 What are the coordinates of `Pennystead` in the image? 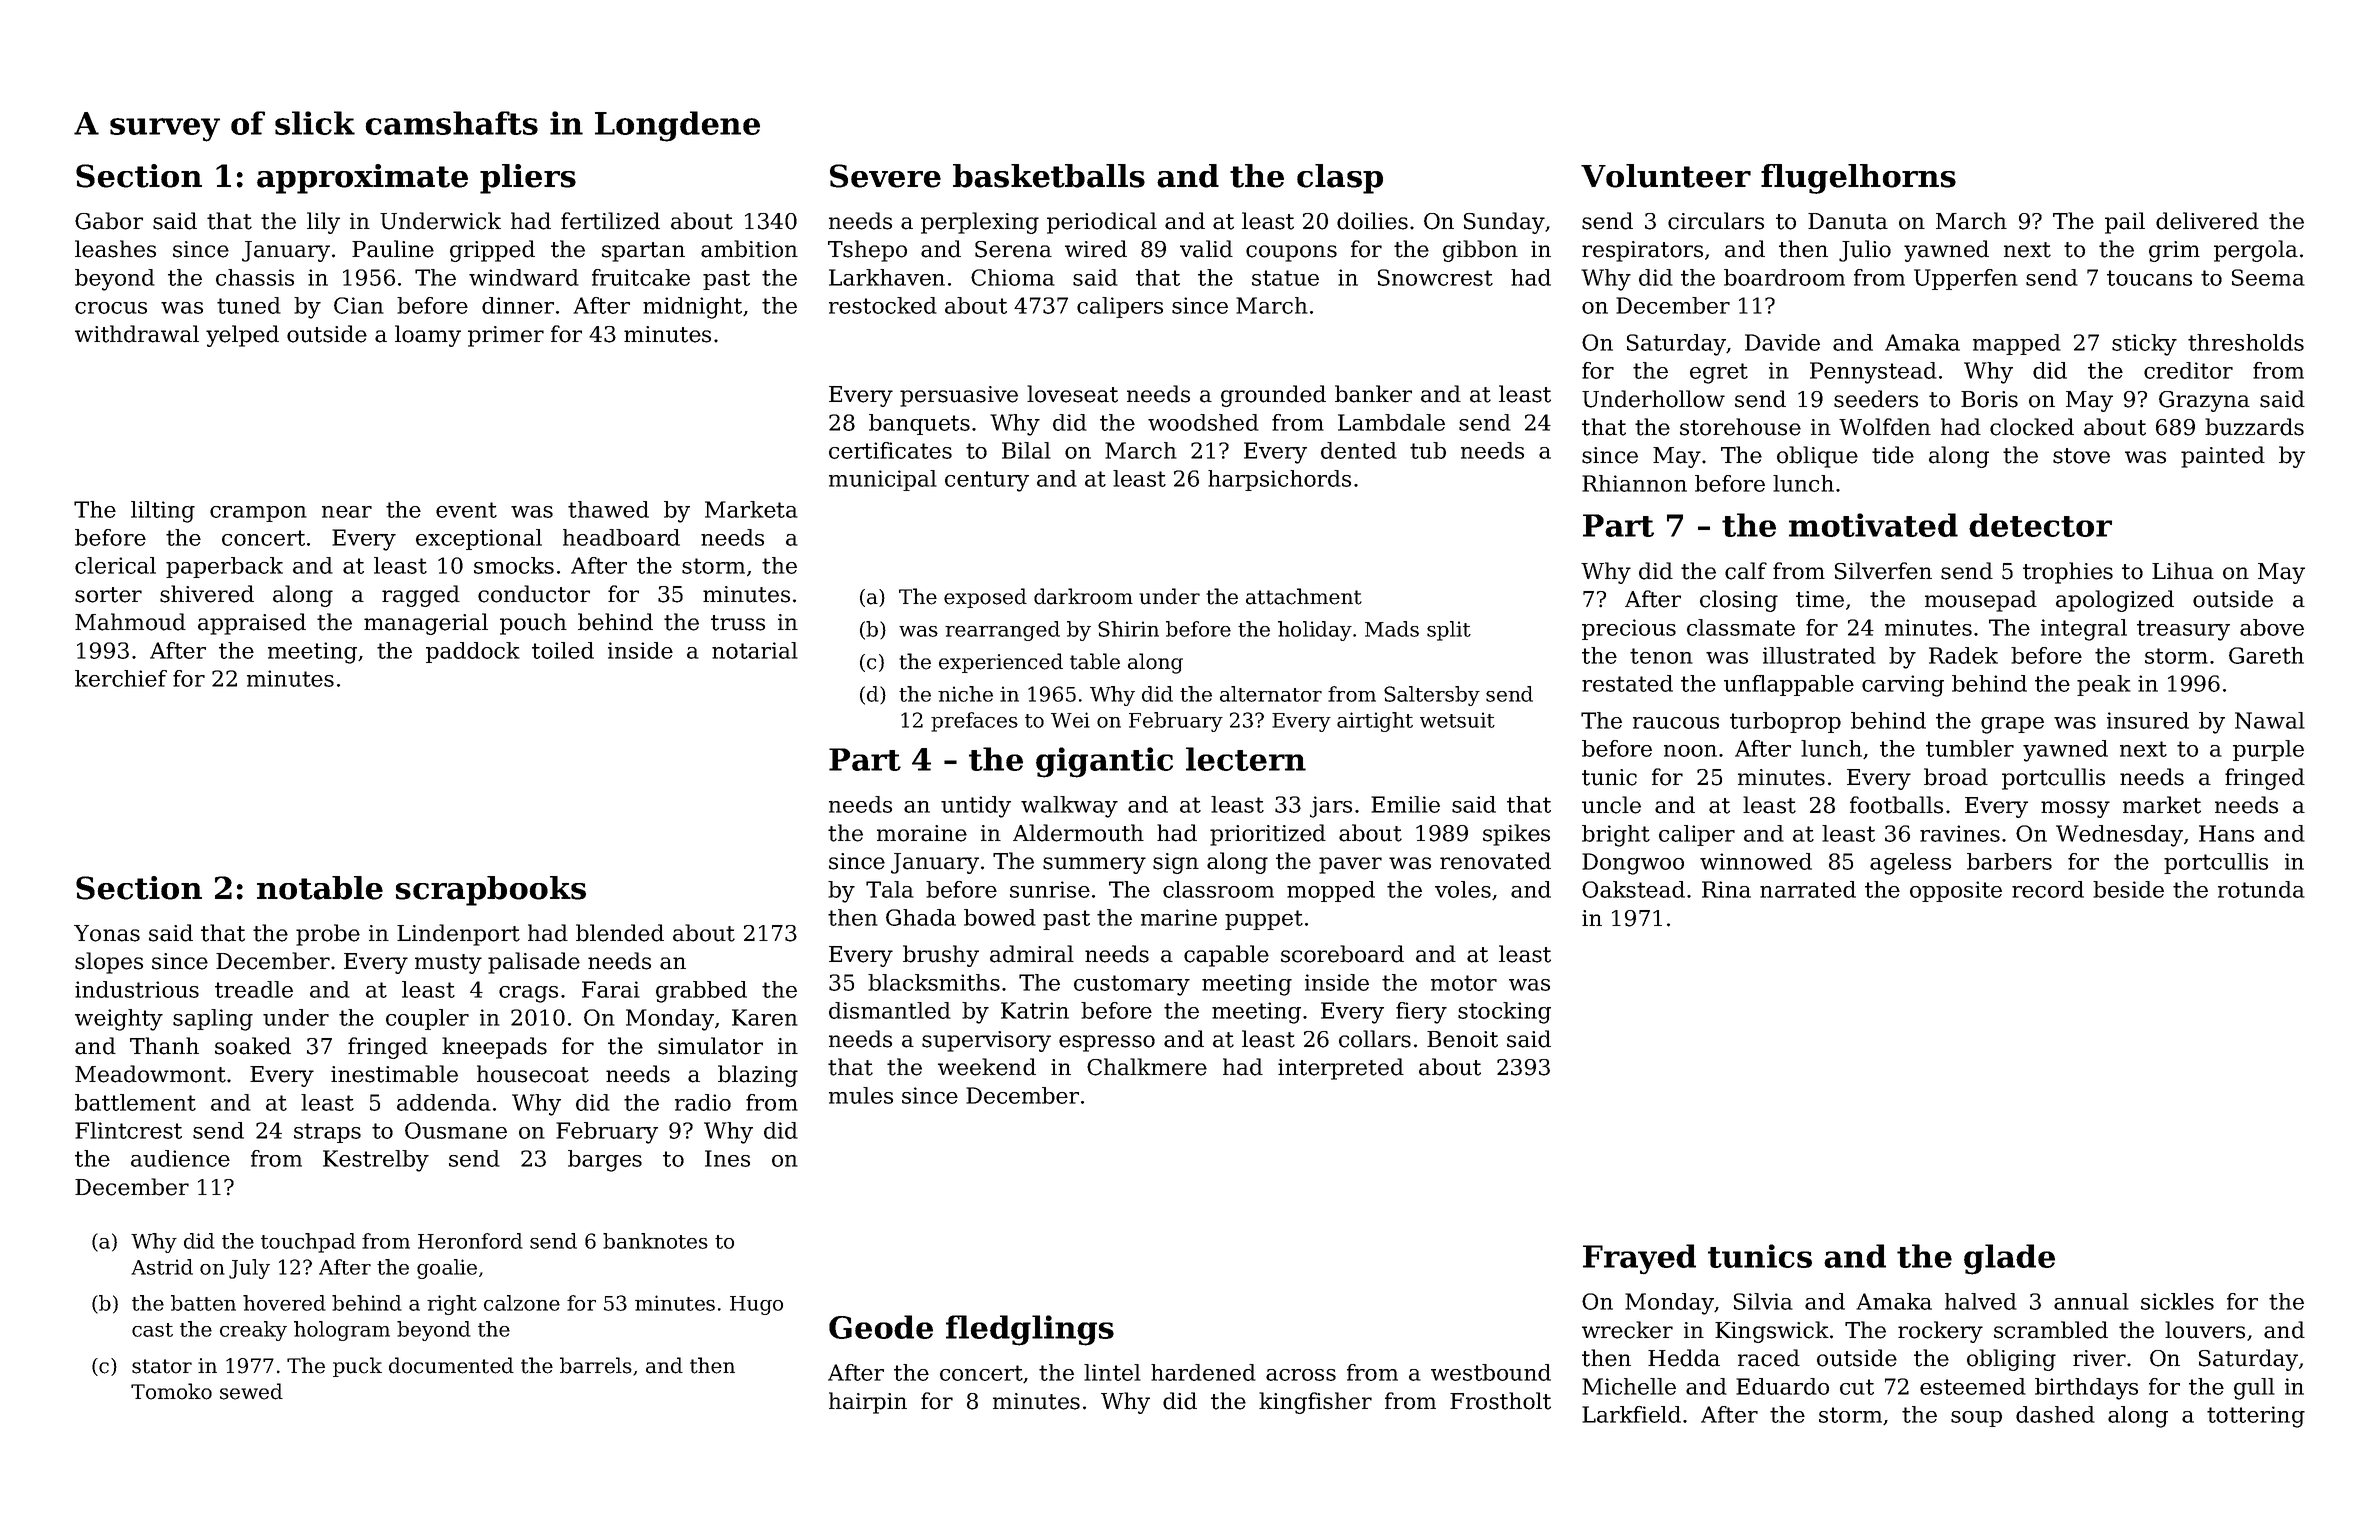 It's located at (1873, 373).
